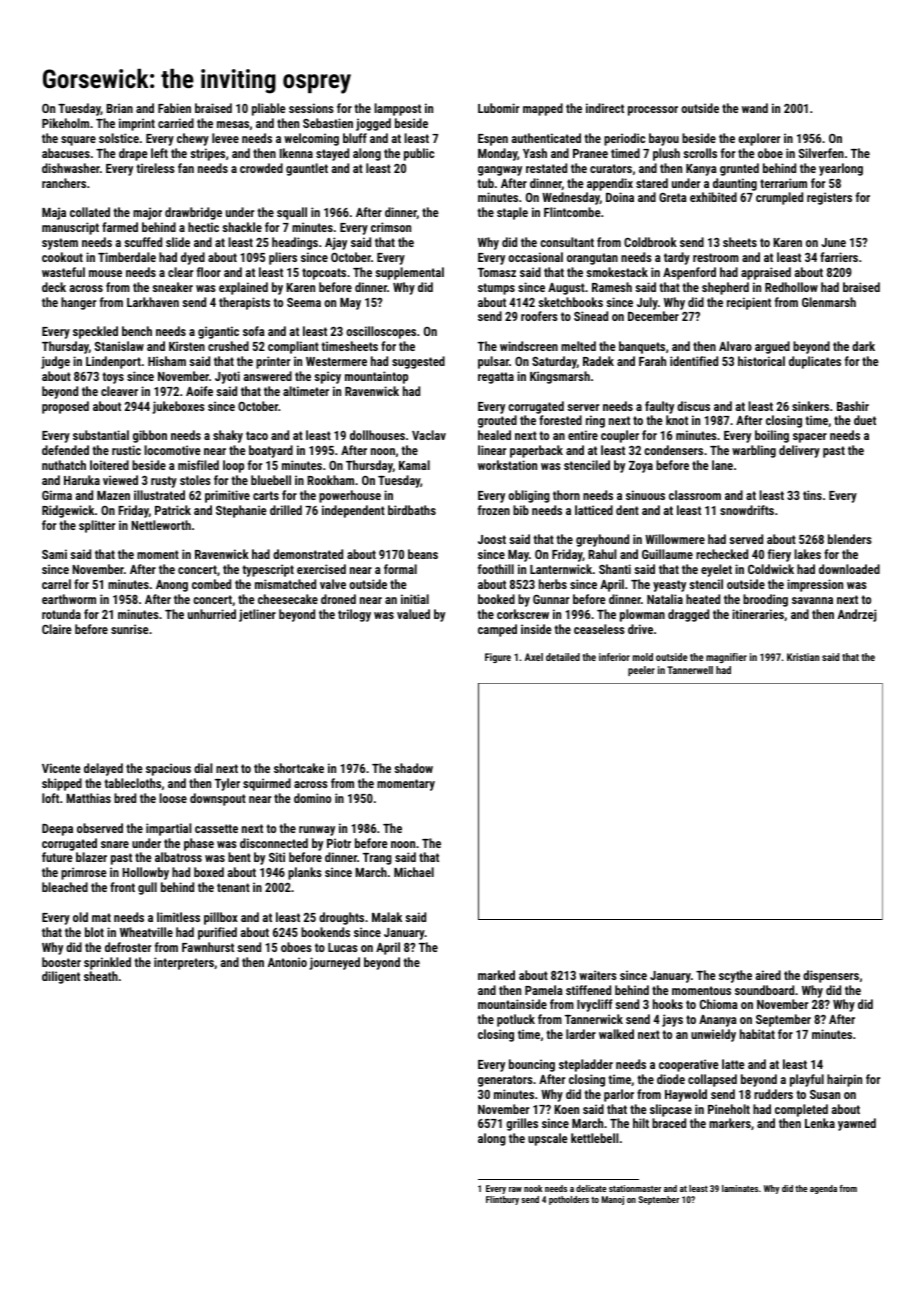  What do you see at coordinates (502, 1200) in the screenshot?
I see `Flintbury` at bounding box center [502, 1200].
